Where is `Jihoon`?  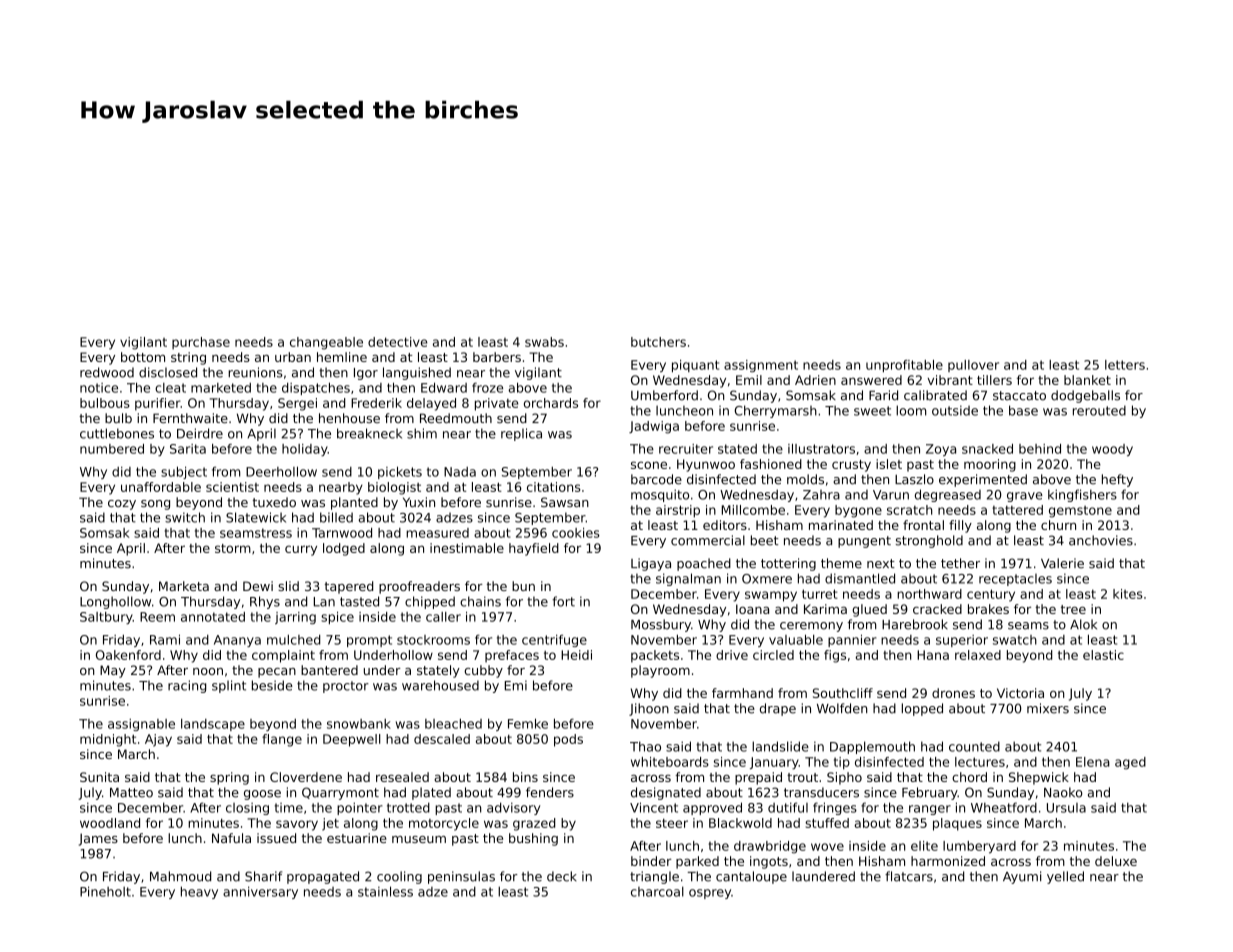 Jihoon is located at coordinates (649, 709).
